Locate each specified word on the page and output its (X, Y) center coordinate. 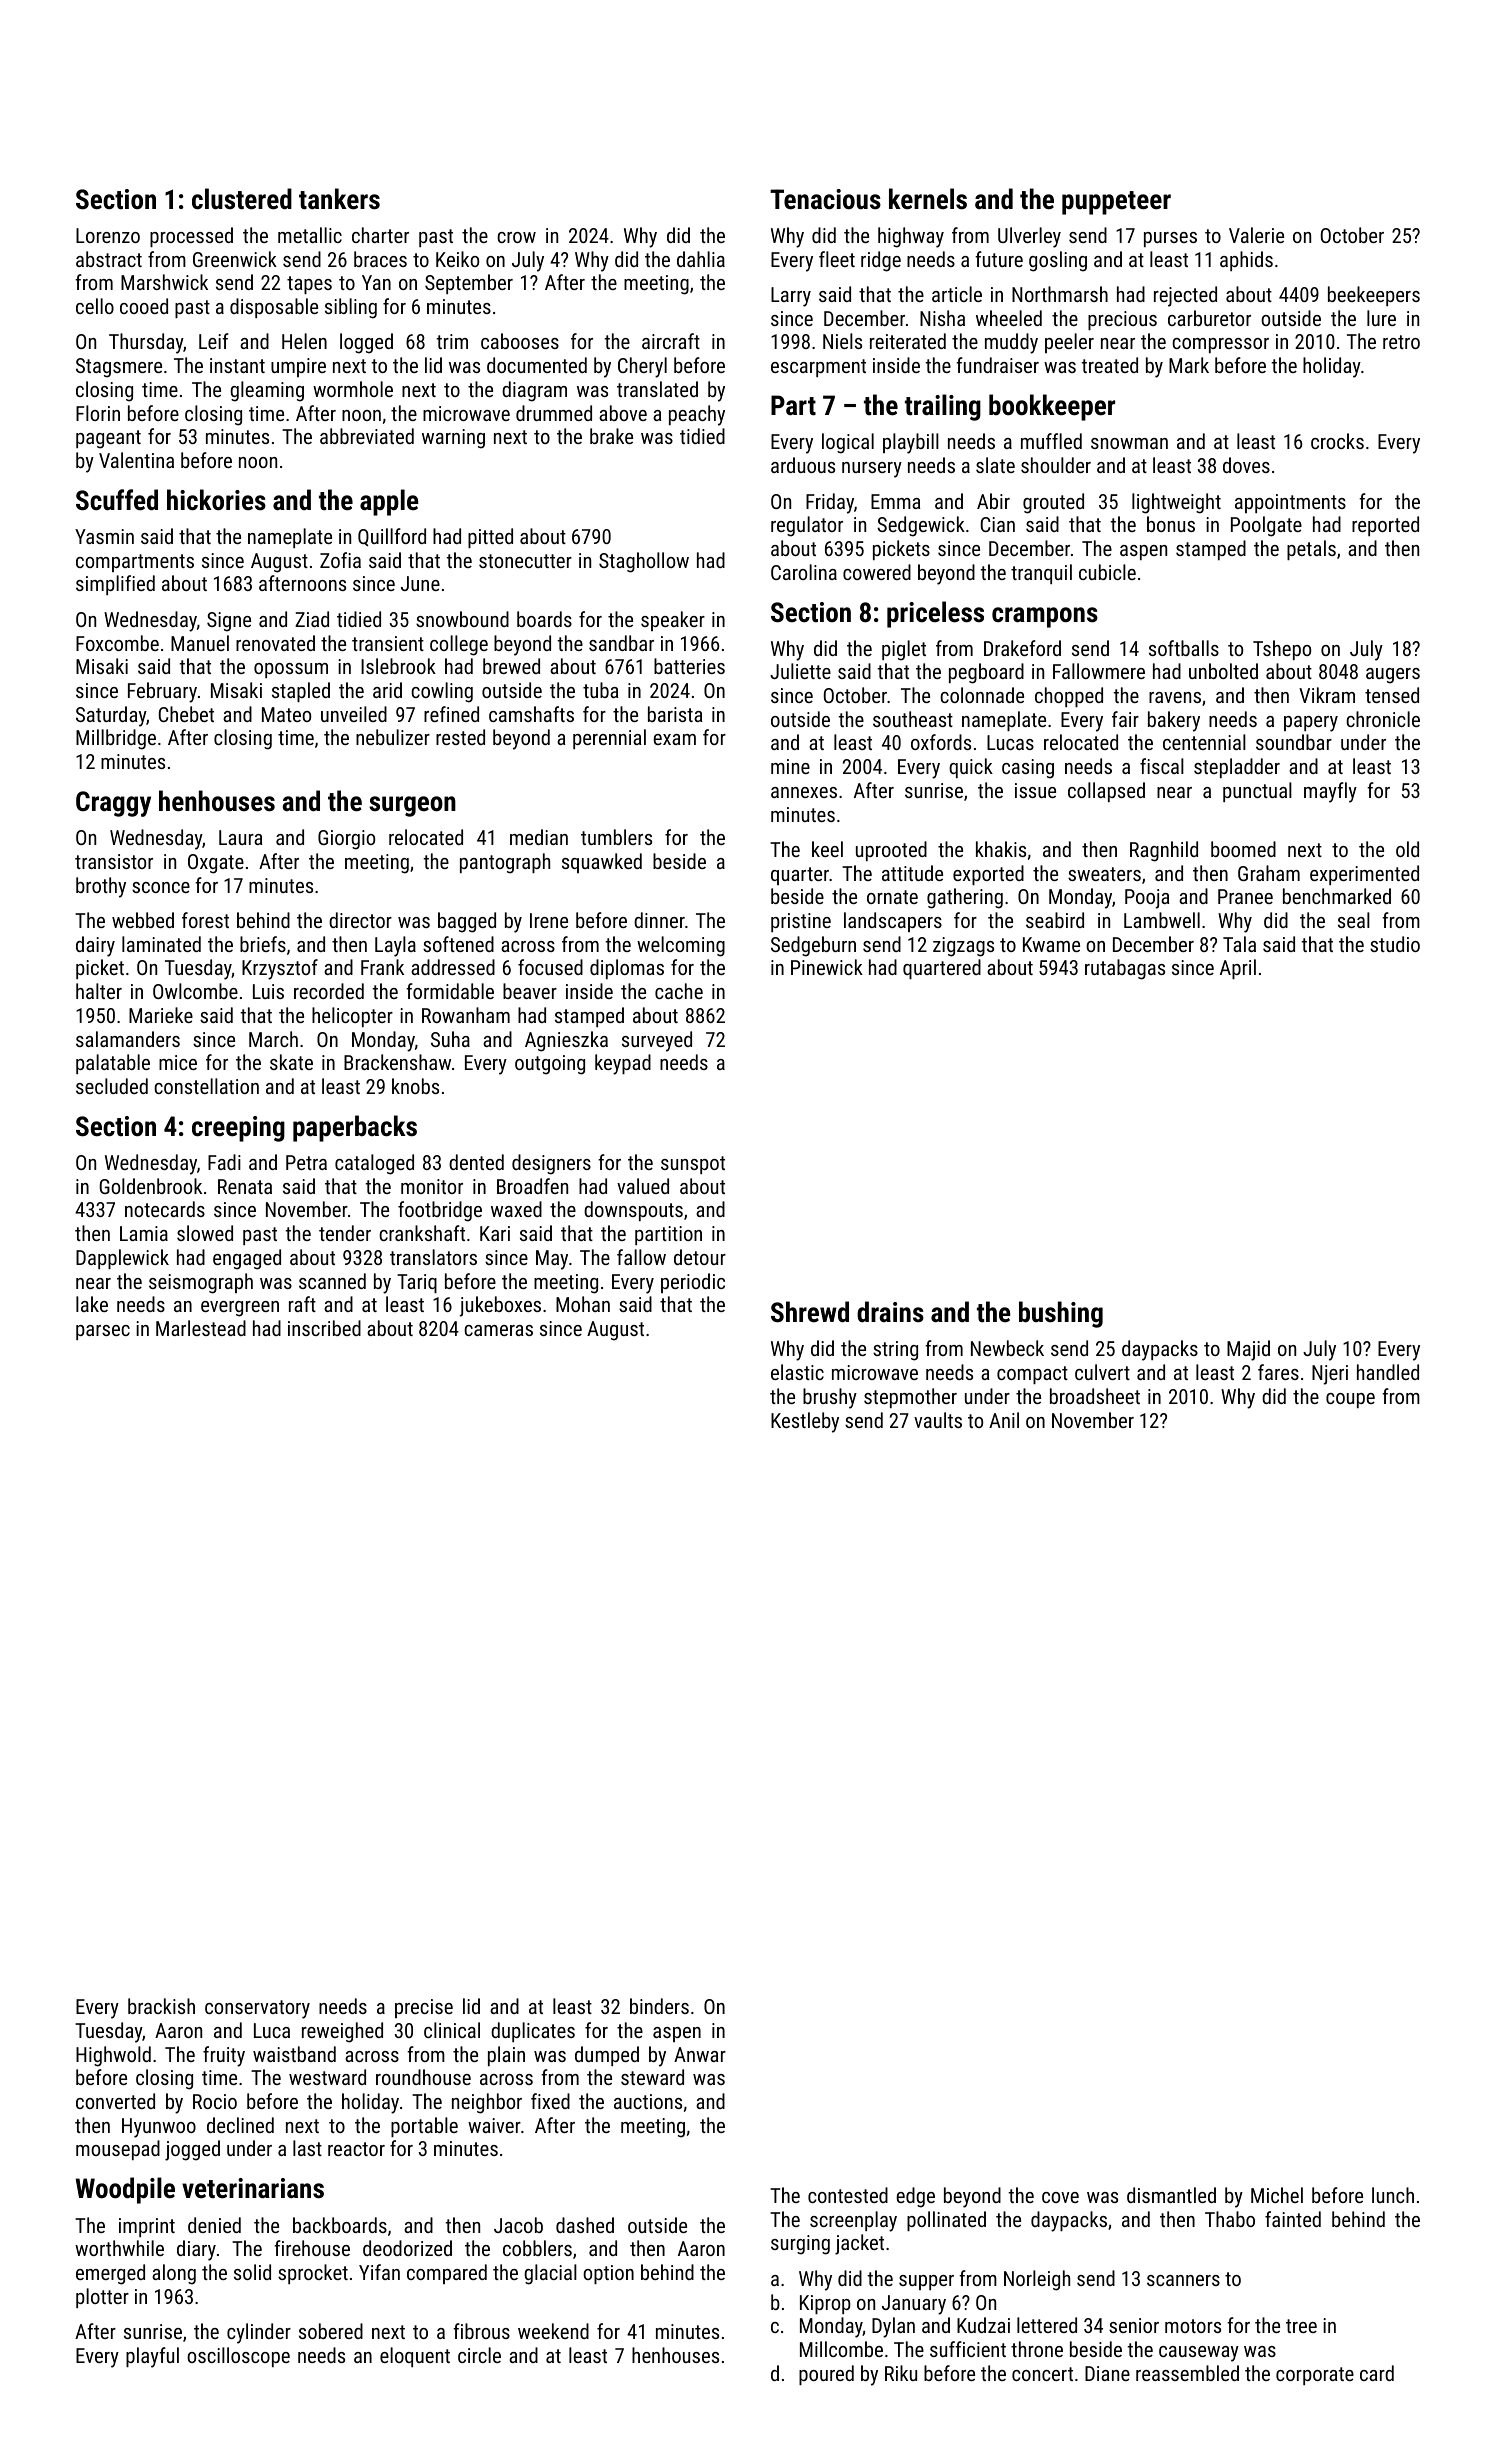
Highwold (113, 2056)
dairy (95, 946)
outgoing (550, 1065)
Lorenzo (108, 235)
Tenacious (825, 199)
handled (1388, 1372)
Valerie (1256, 235)
